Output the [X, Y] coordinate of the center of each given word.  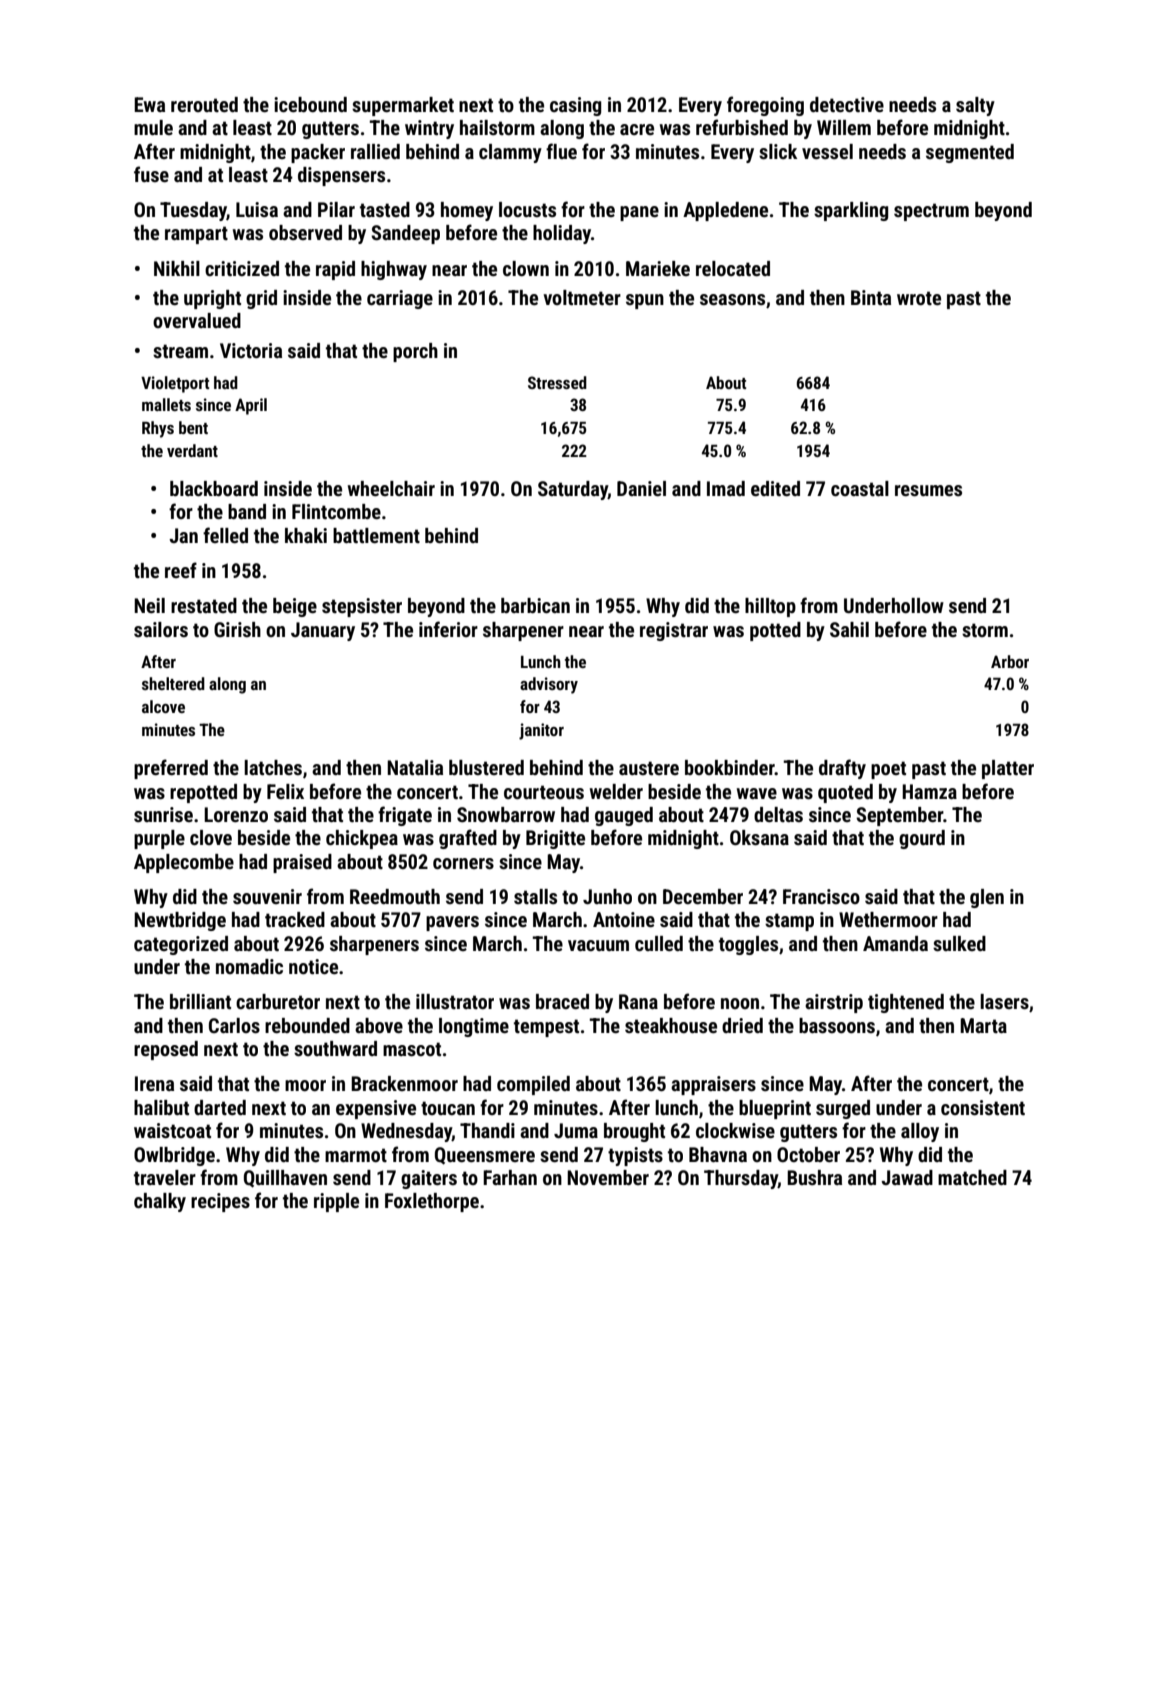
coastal [860, 488]
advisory [549, 685]
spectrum [931, 212]
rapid [335, 270]
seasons [732, 299]
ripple [336, 1202]
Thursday [741, 1179]
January [323, 631]
